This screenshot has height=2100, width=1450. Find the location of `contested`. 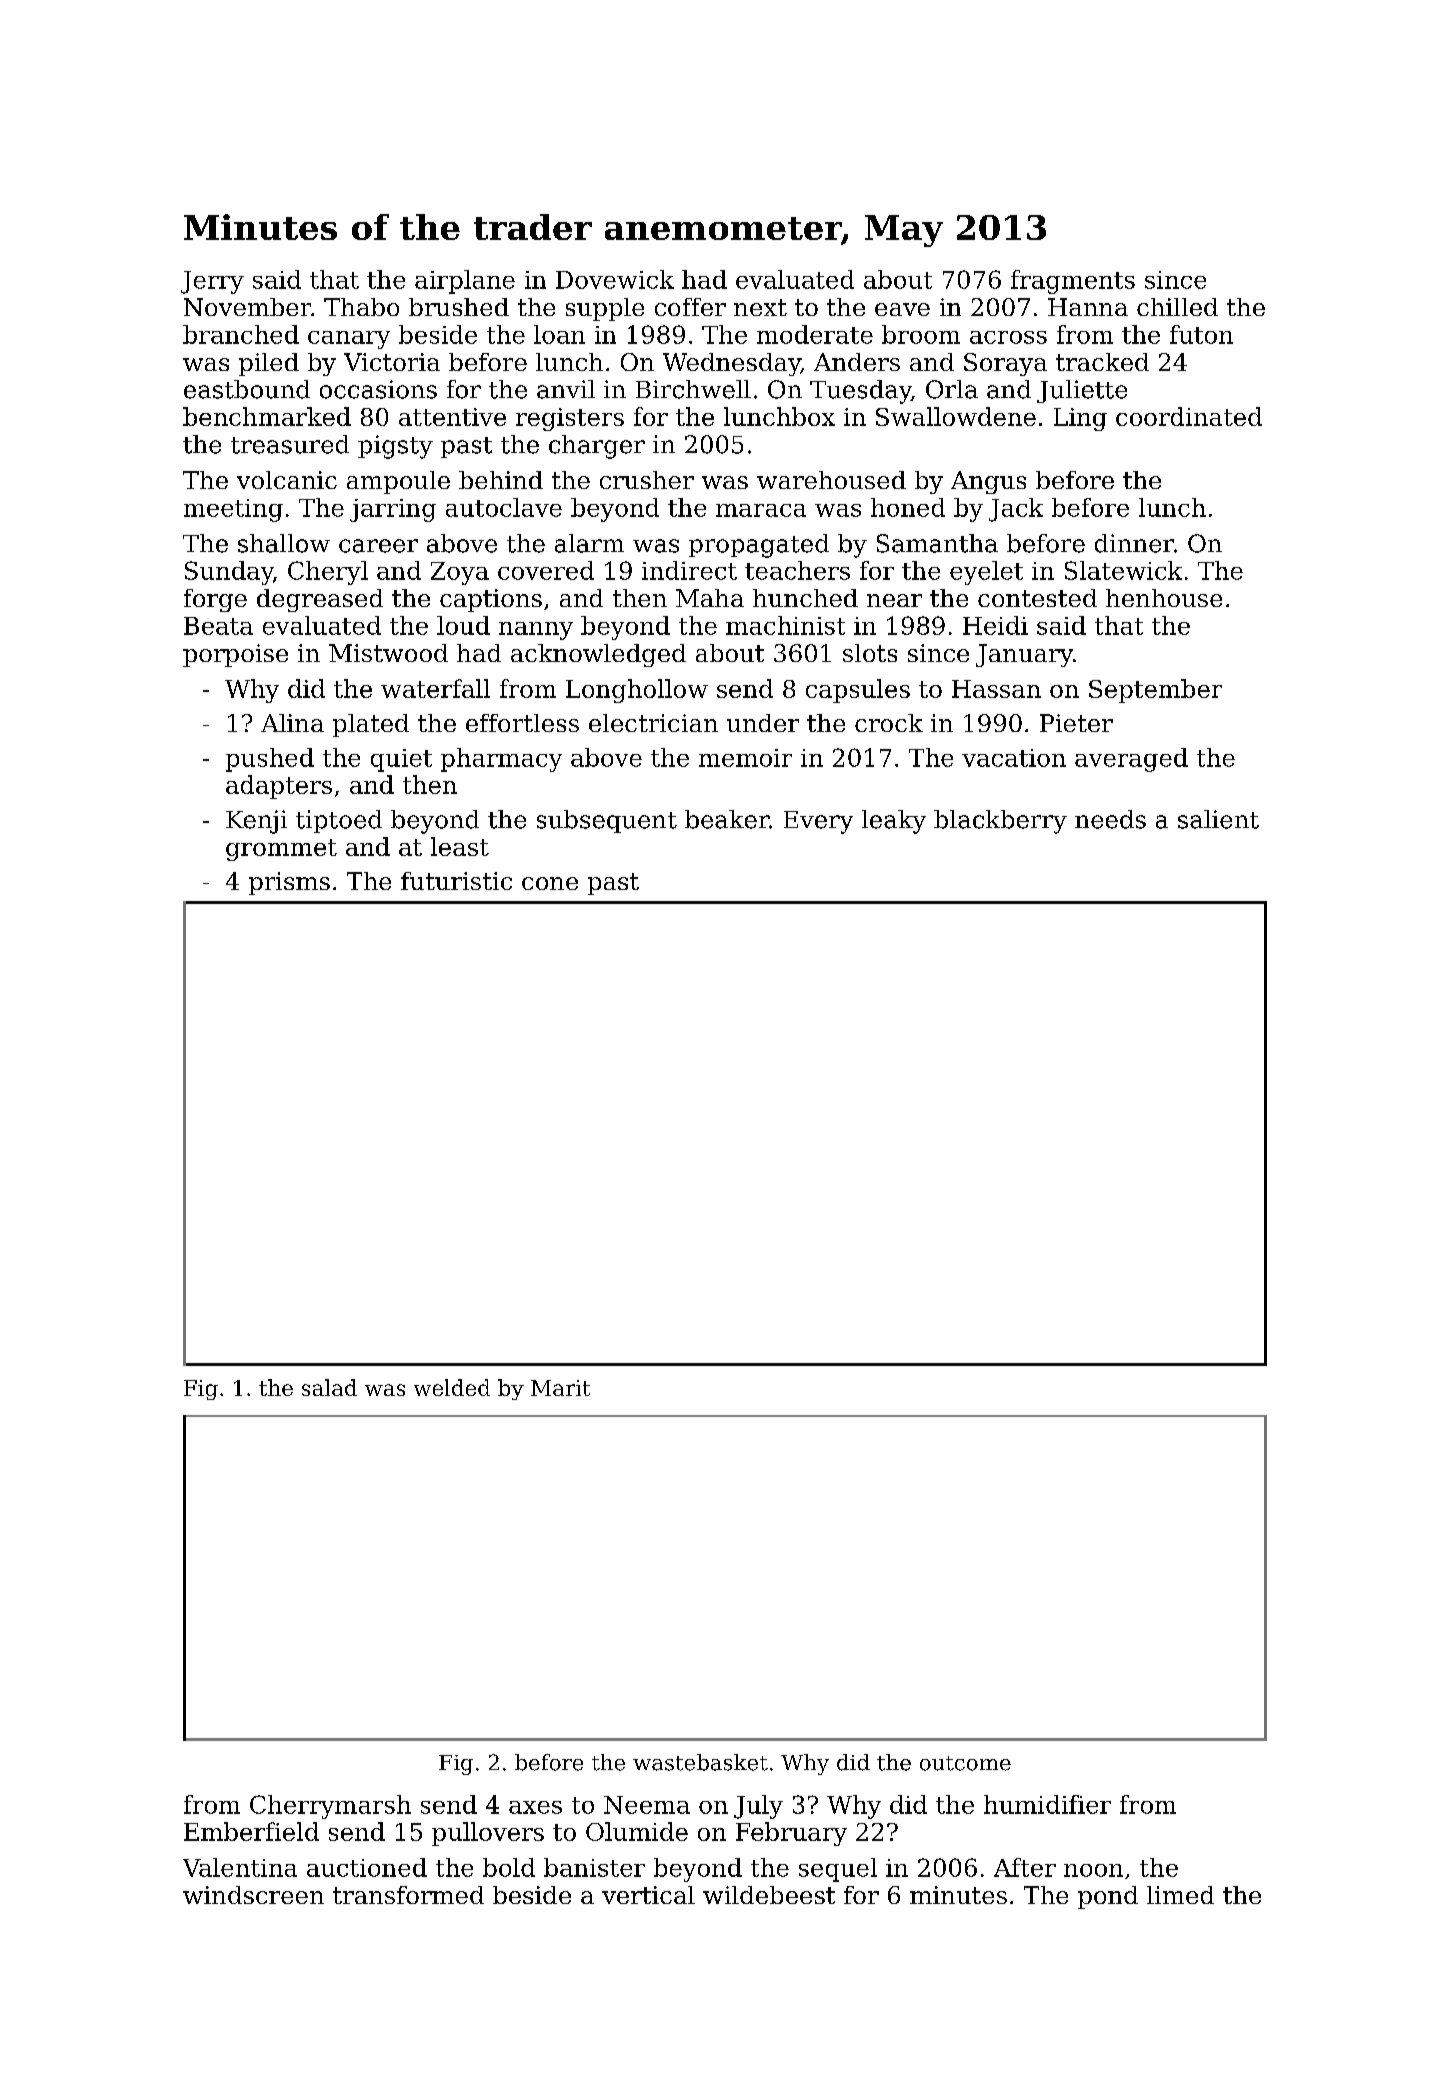

contested is located at coordinates (1037, 598).
